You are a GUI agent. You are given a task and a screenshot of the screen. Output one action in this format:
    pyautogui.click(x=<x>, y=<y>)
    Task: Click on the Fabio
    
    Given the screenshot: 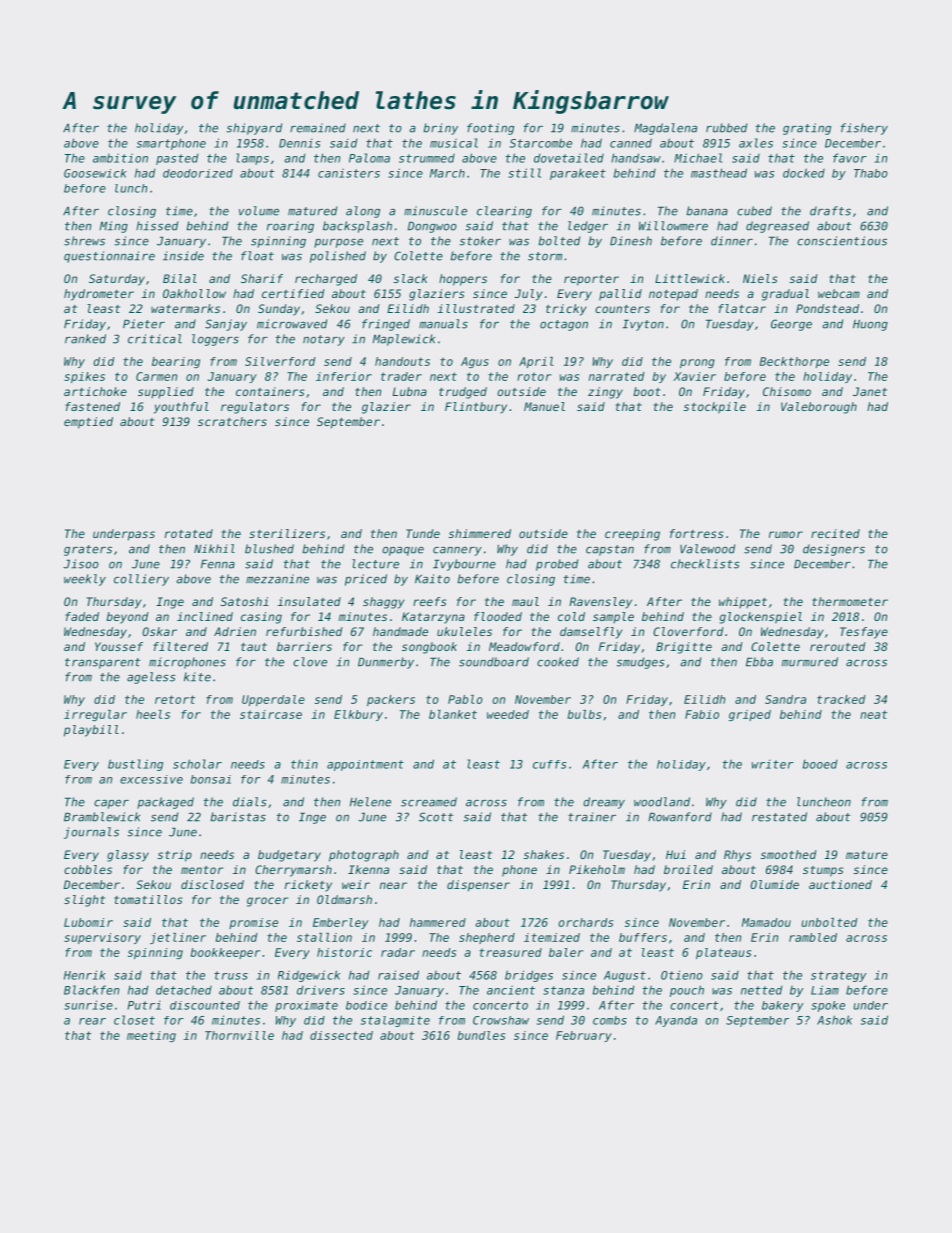 What is the action you would take?
    pyautogui.click(x=702, y=714)
